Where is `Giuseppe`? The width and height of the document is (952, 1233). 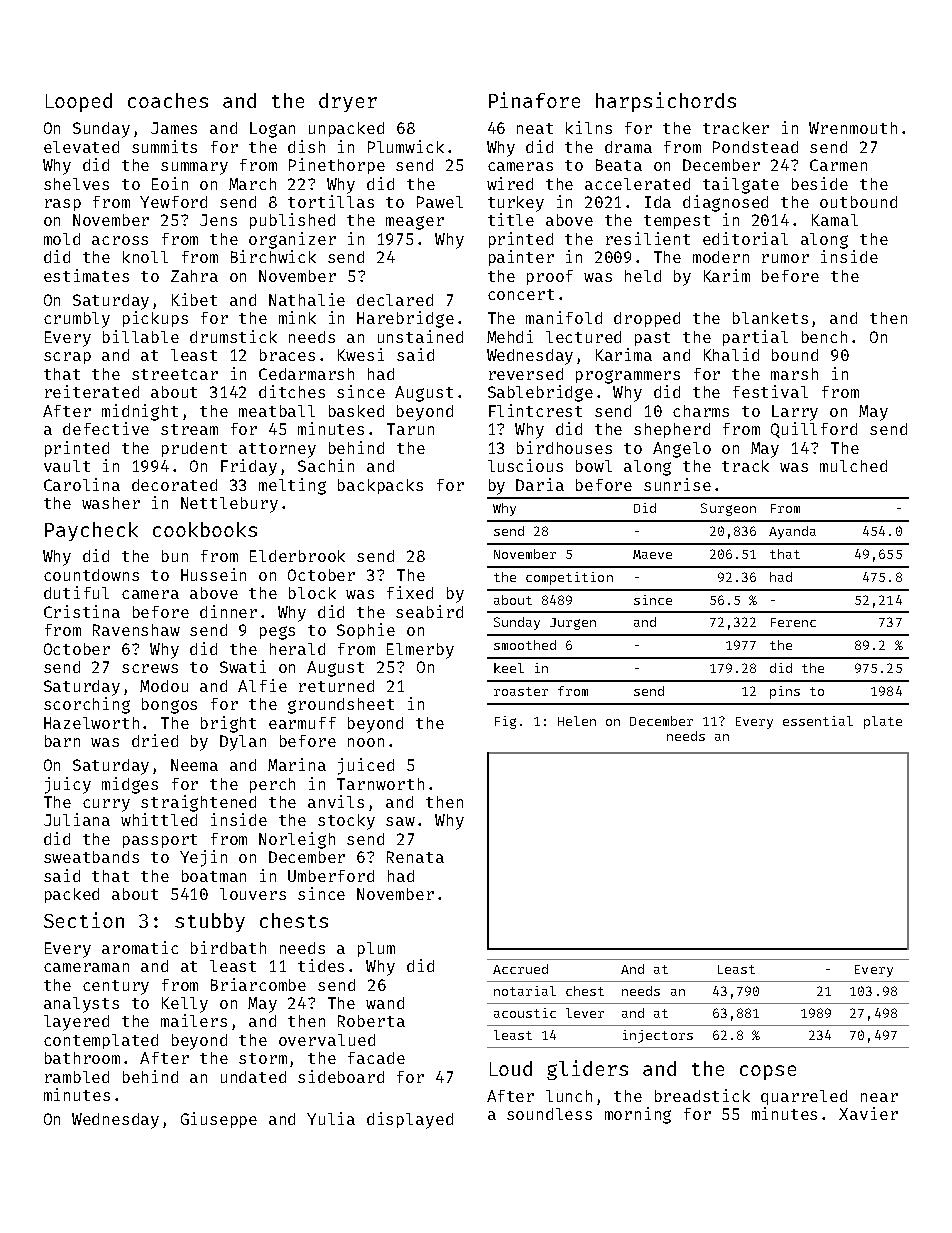
Giuseppe is located at coordinates (219, 1120).
